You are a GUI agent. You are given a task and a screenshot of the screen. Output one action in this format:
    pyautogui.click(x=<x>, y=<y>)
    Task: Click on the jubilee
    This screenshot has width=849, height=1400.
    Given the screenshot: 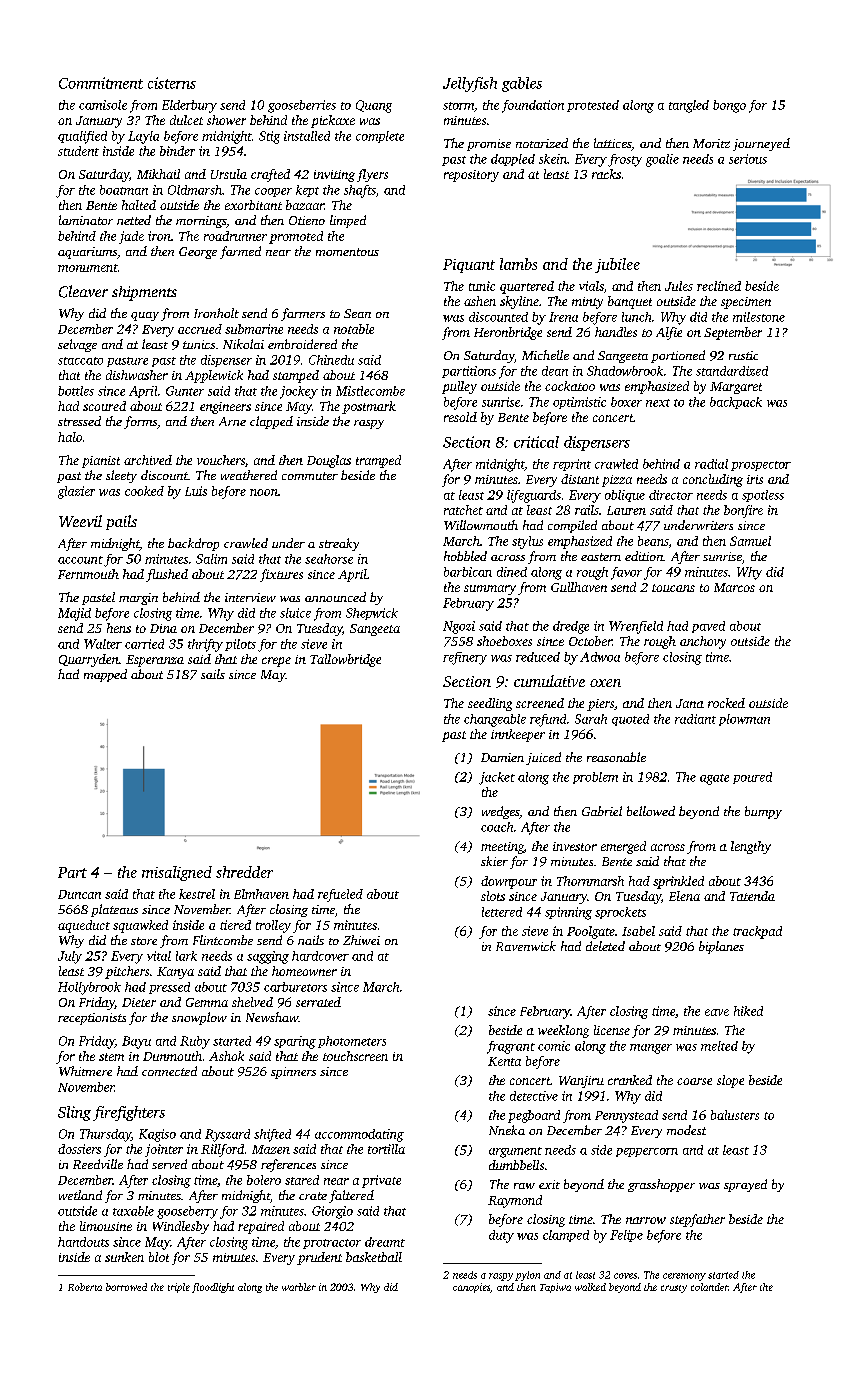 What is the action you would take?
    pyautogui.click(x=617, y=265)
